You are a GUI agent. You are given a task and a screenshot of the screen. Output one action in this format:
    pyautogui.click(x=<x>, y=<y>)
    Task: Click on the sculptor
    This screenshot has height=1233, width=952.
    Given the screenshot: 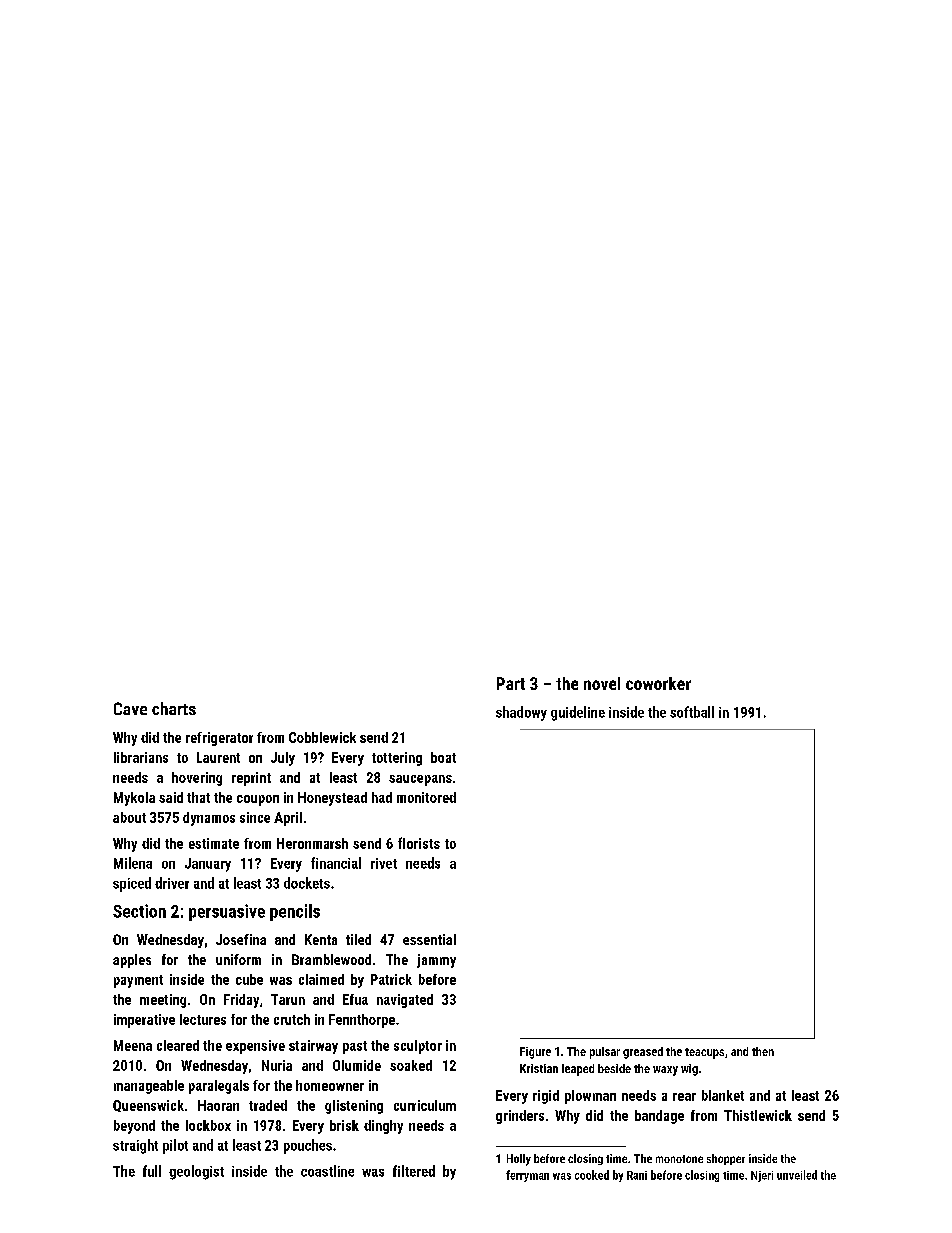 What is the action you would take?
    pyautogui.click(x=418, y=1047)
